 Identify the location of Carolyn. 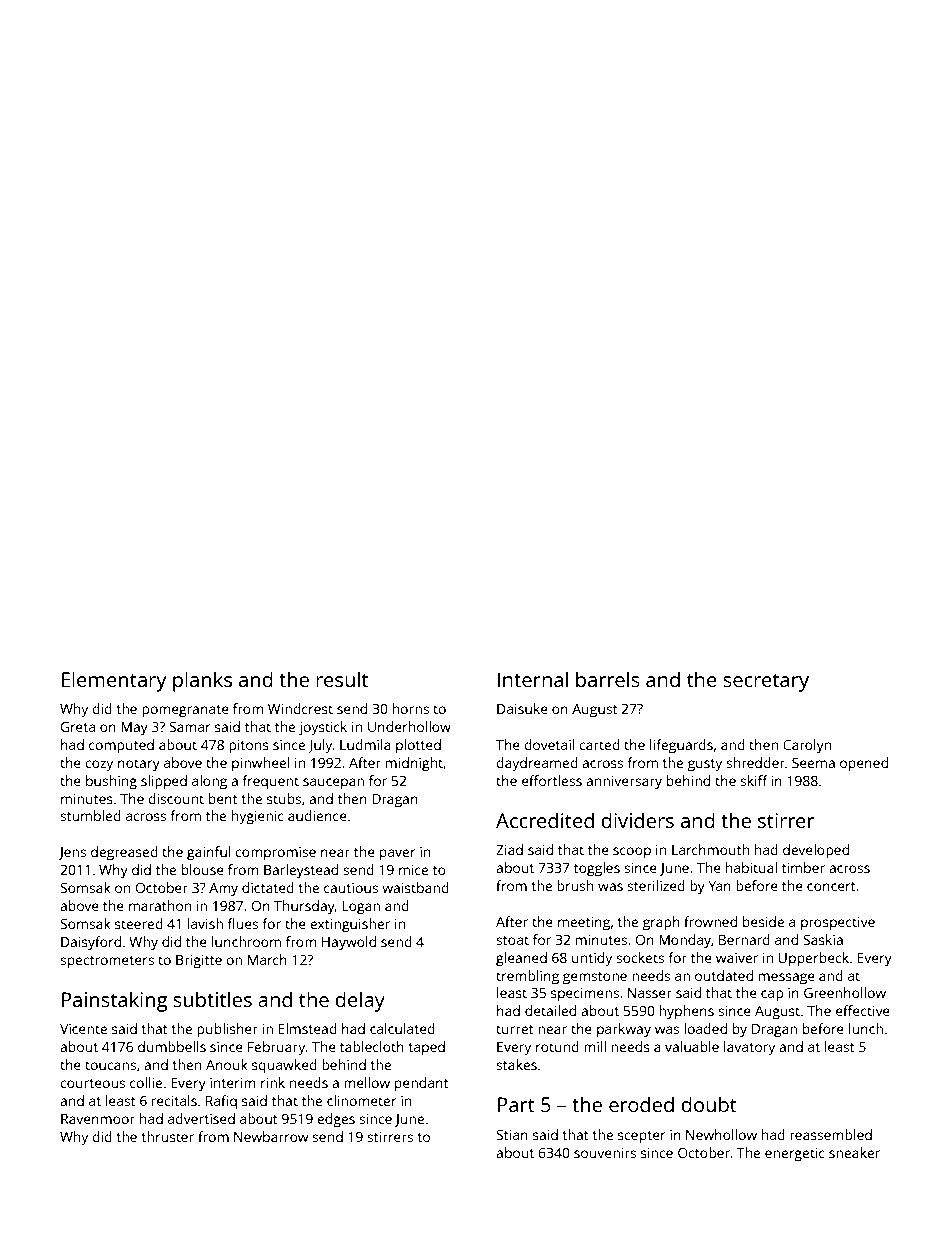
(807, 746).
